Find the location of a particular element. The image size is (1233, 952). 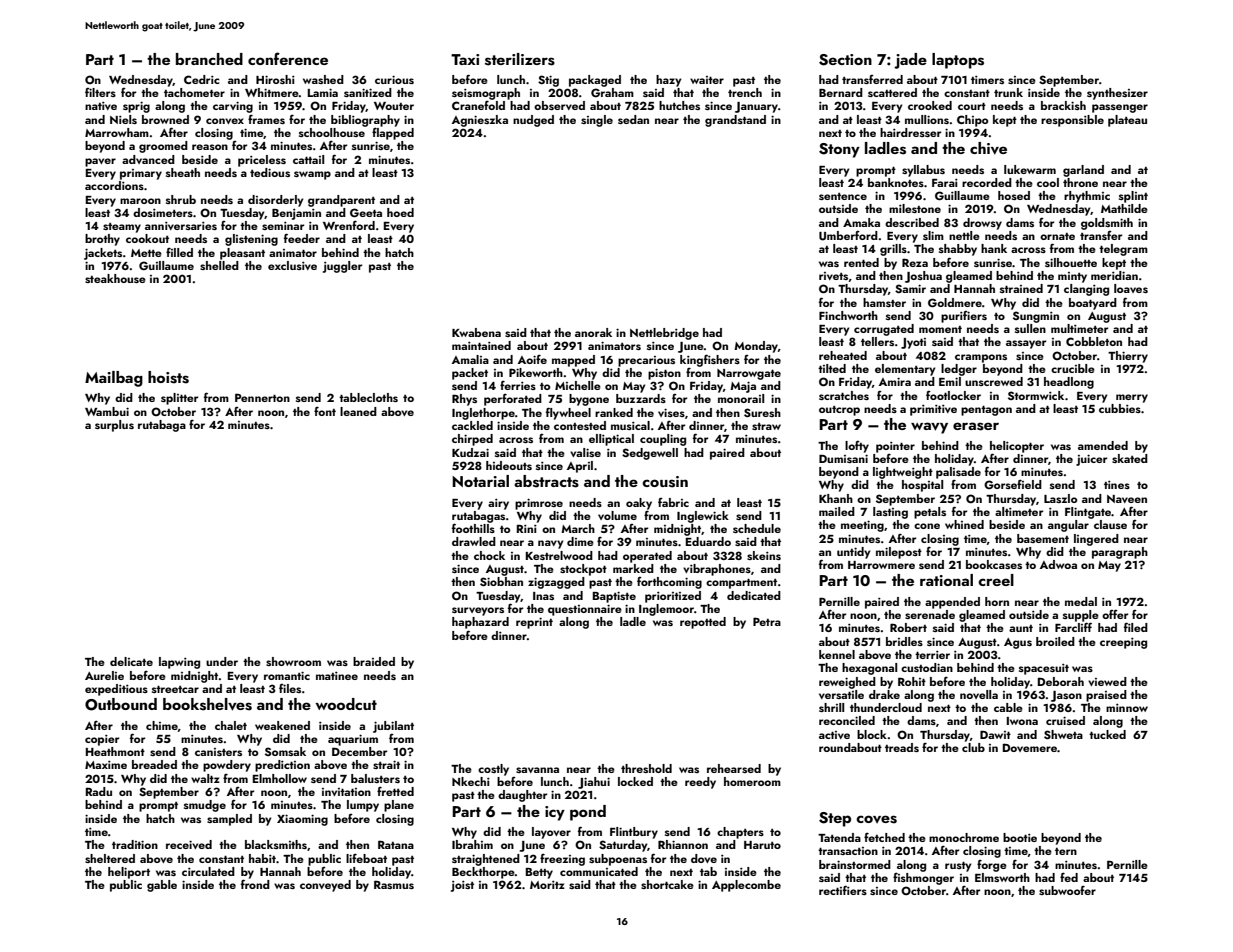

bootie is located at coordinates (1020, 837).
